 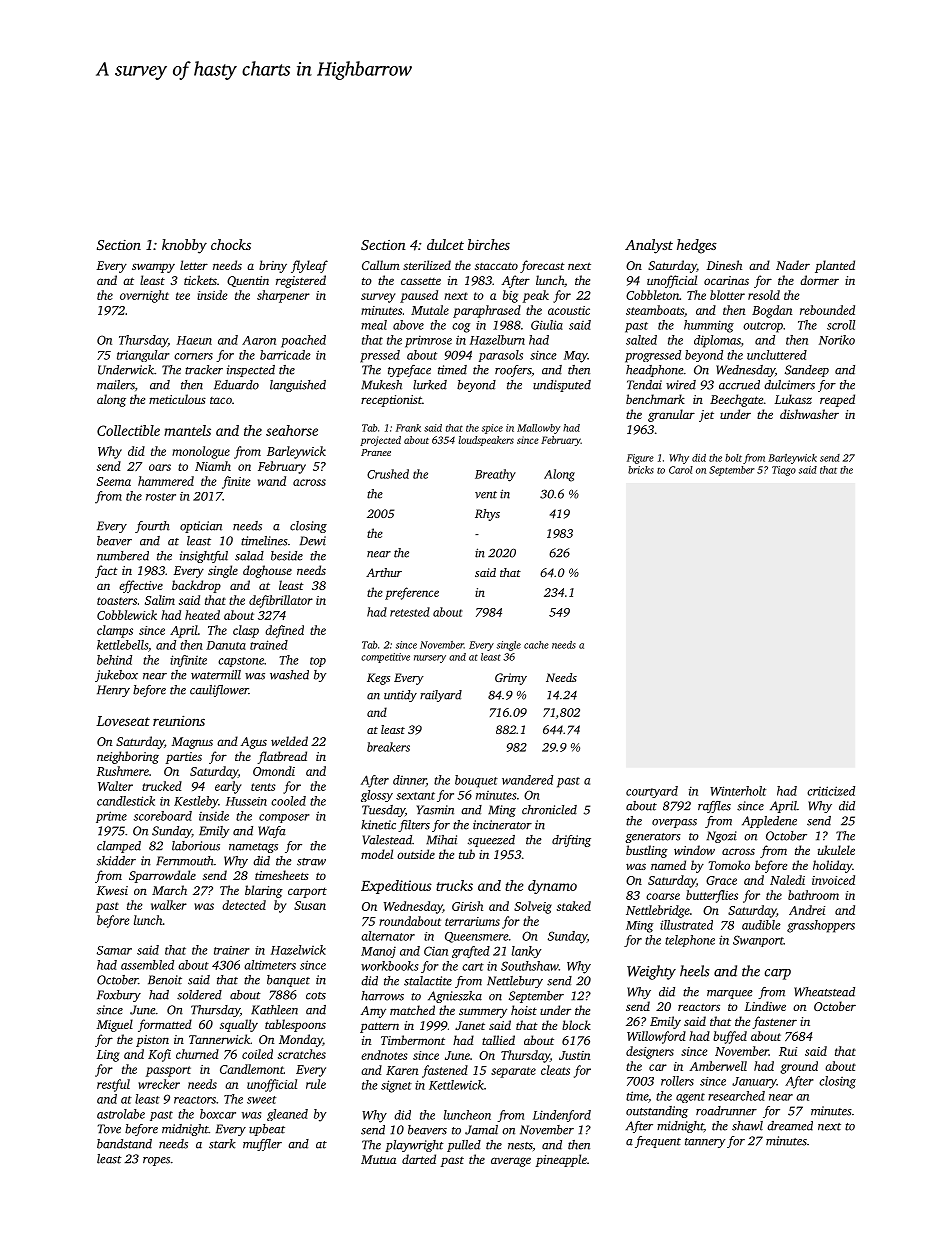 I want to click on cache, so click(x=536, y=645).
